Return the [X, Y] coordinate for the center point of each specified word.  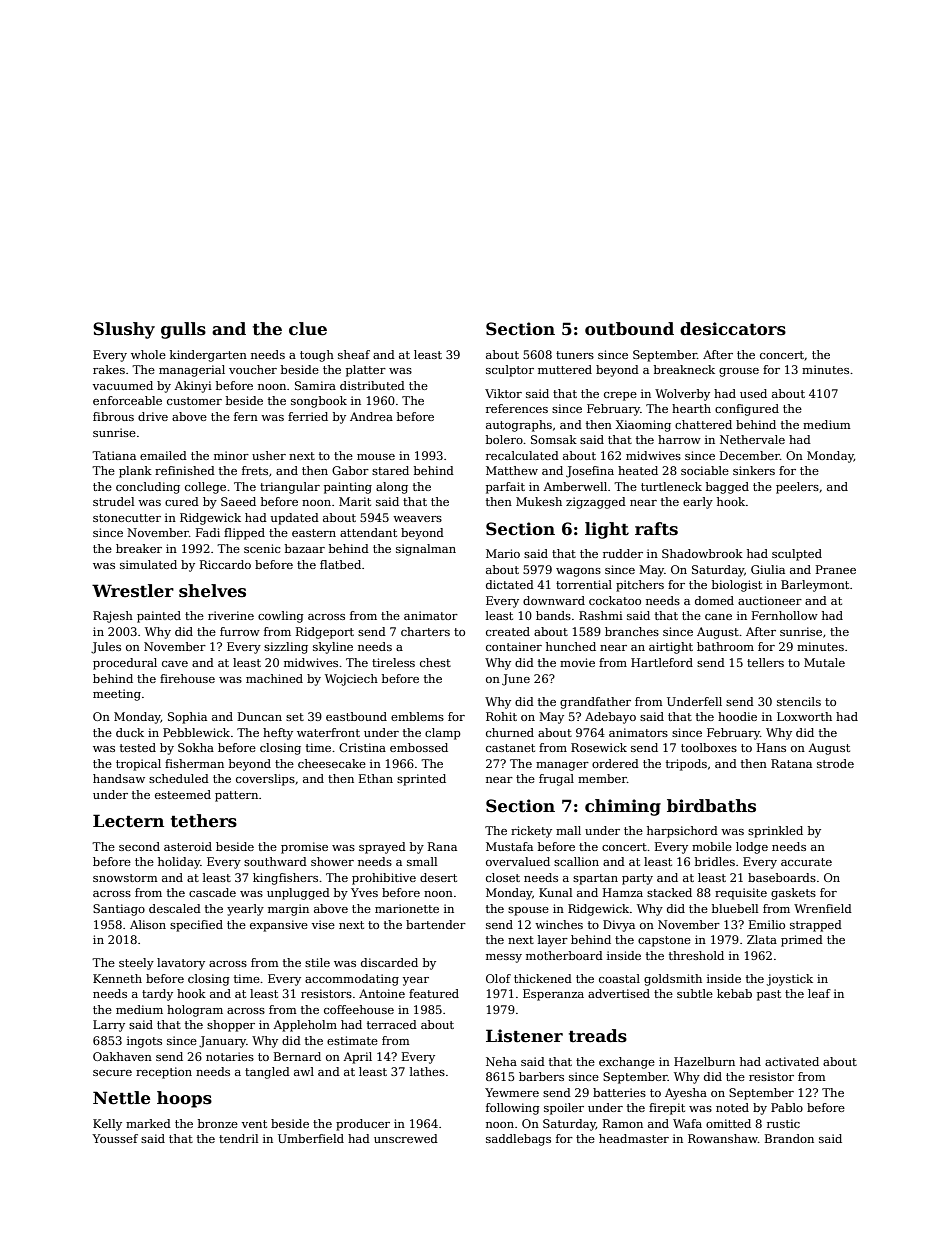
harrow [679, 439]
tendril [238, 1138]
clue [308, 329]
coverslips [265, 780]
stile [317, 962]
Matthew [512, 470]
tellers [765, 662]
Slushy [124, 330]
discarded [389, 962]
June [516, 680]
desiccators [733, 329]
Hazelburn [704, 1061]
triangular [290, 488]
